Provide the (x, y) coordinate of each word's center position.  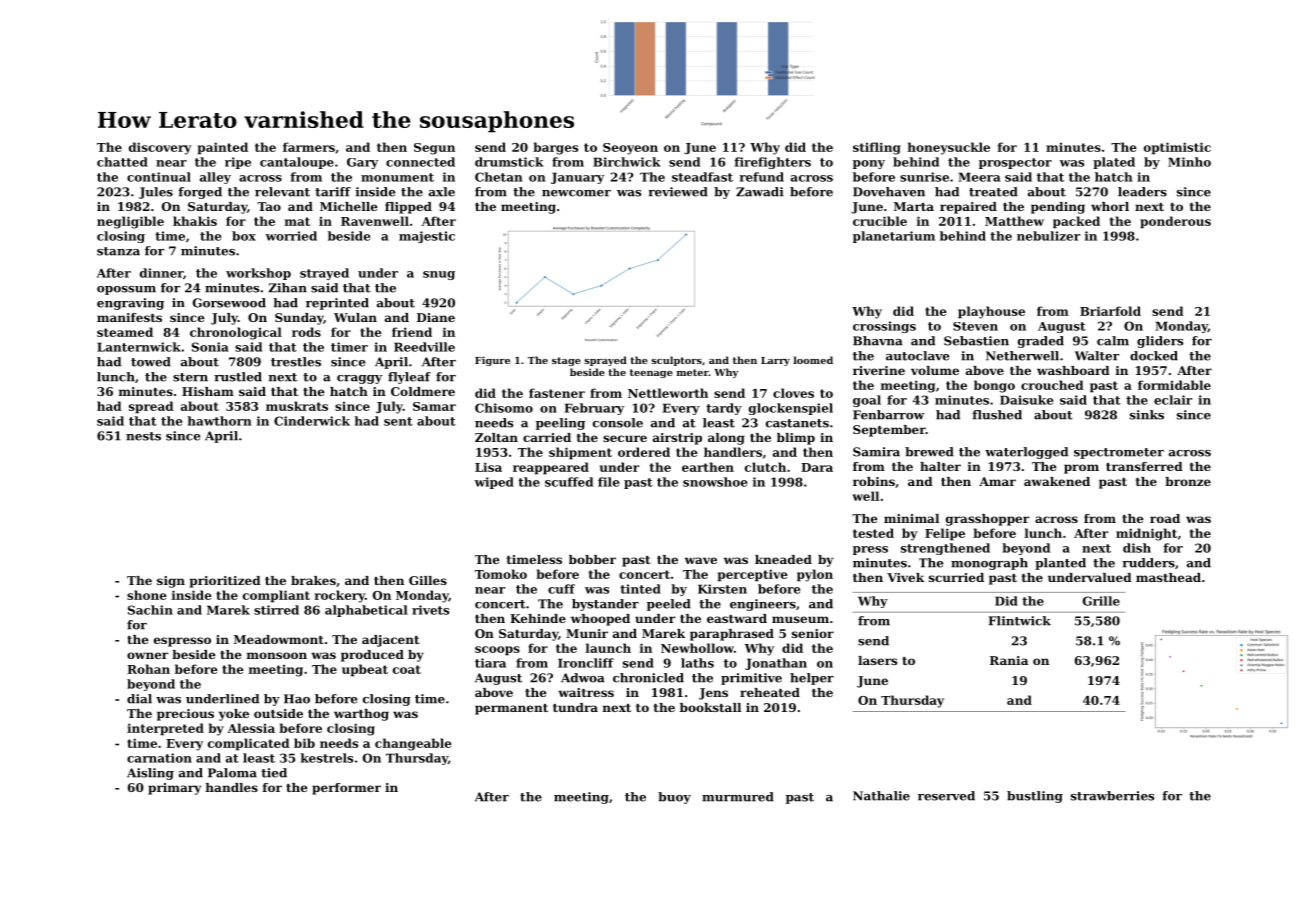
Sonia (210, 347)
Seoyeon (630, 149)
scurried (956, 577)
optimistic (1177, 148)
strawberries (1112, 796)
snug (439, 275)
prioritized (225, 582)
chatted (122, 162)
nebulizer (1048, 236)
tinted (640, 589)
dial (139, 699)
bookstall (710, 707)
